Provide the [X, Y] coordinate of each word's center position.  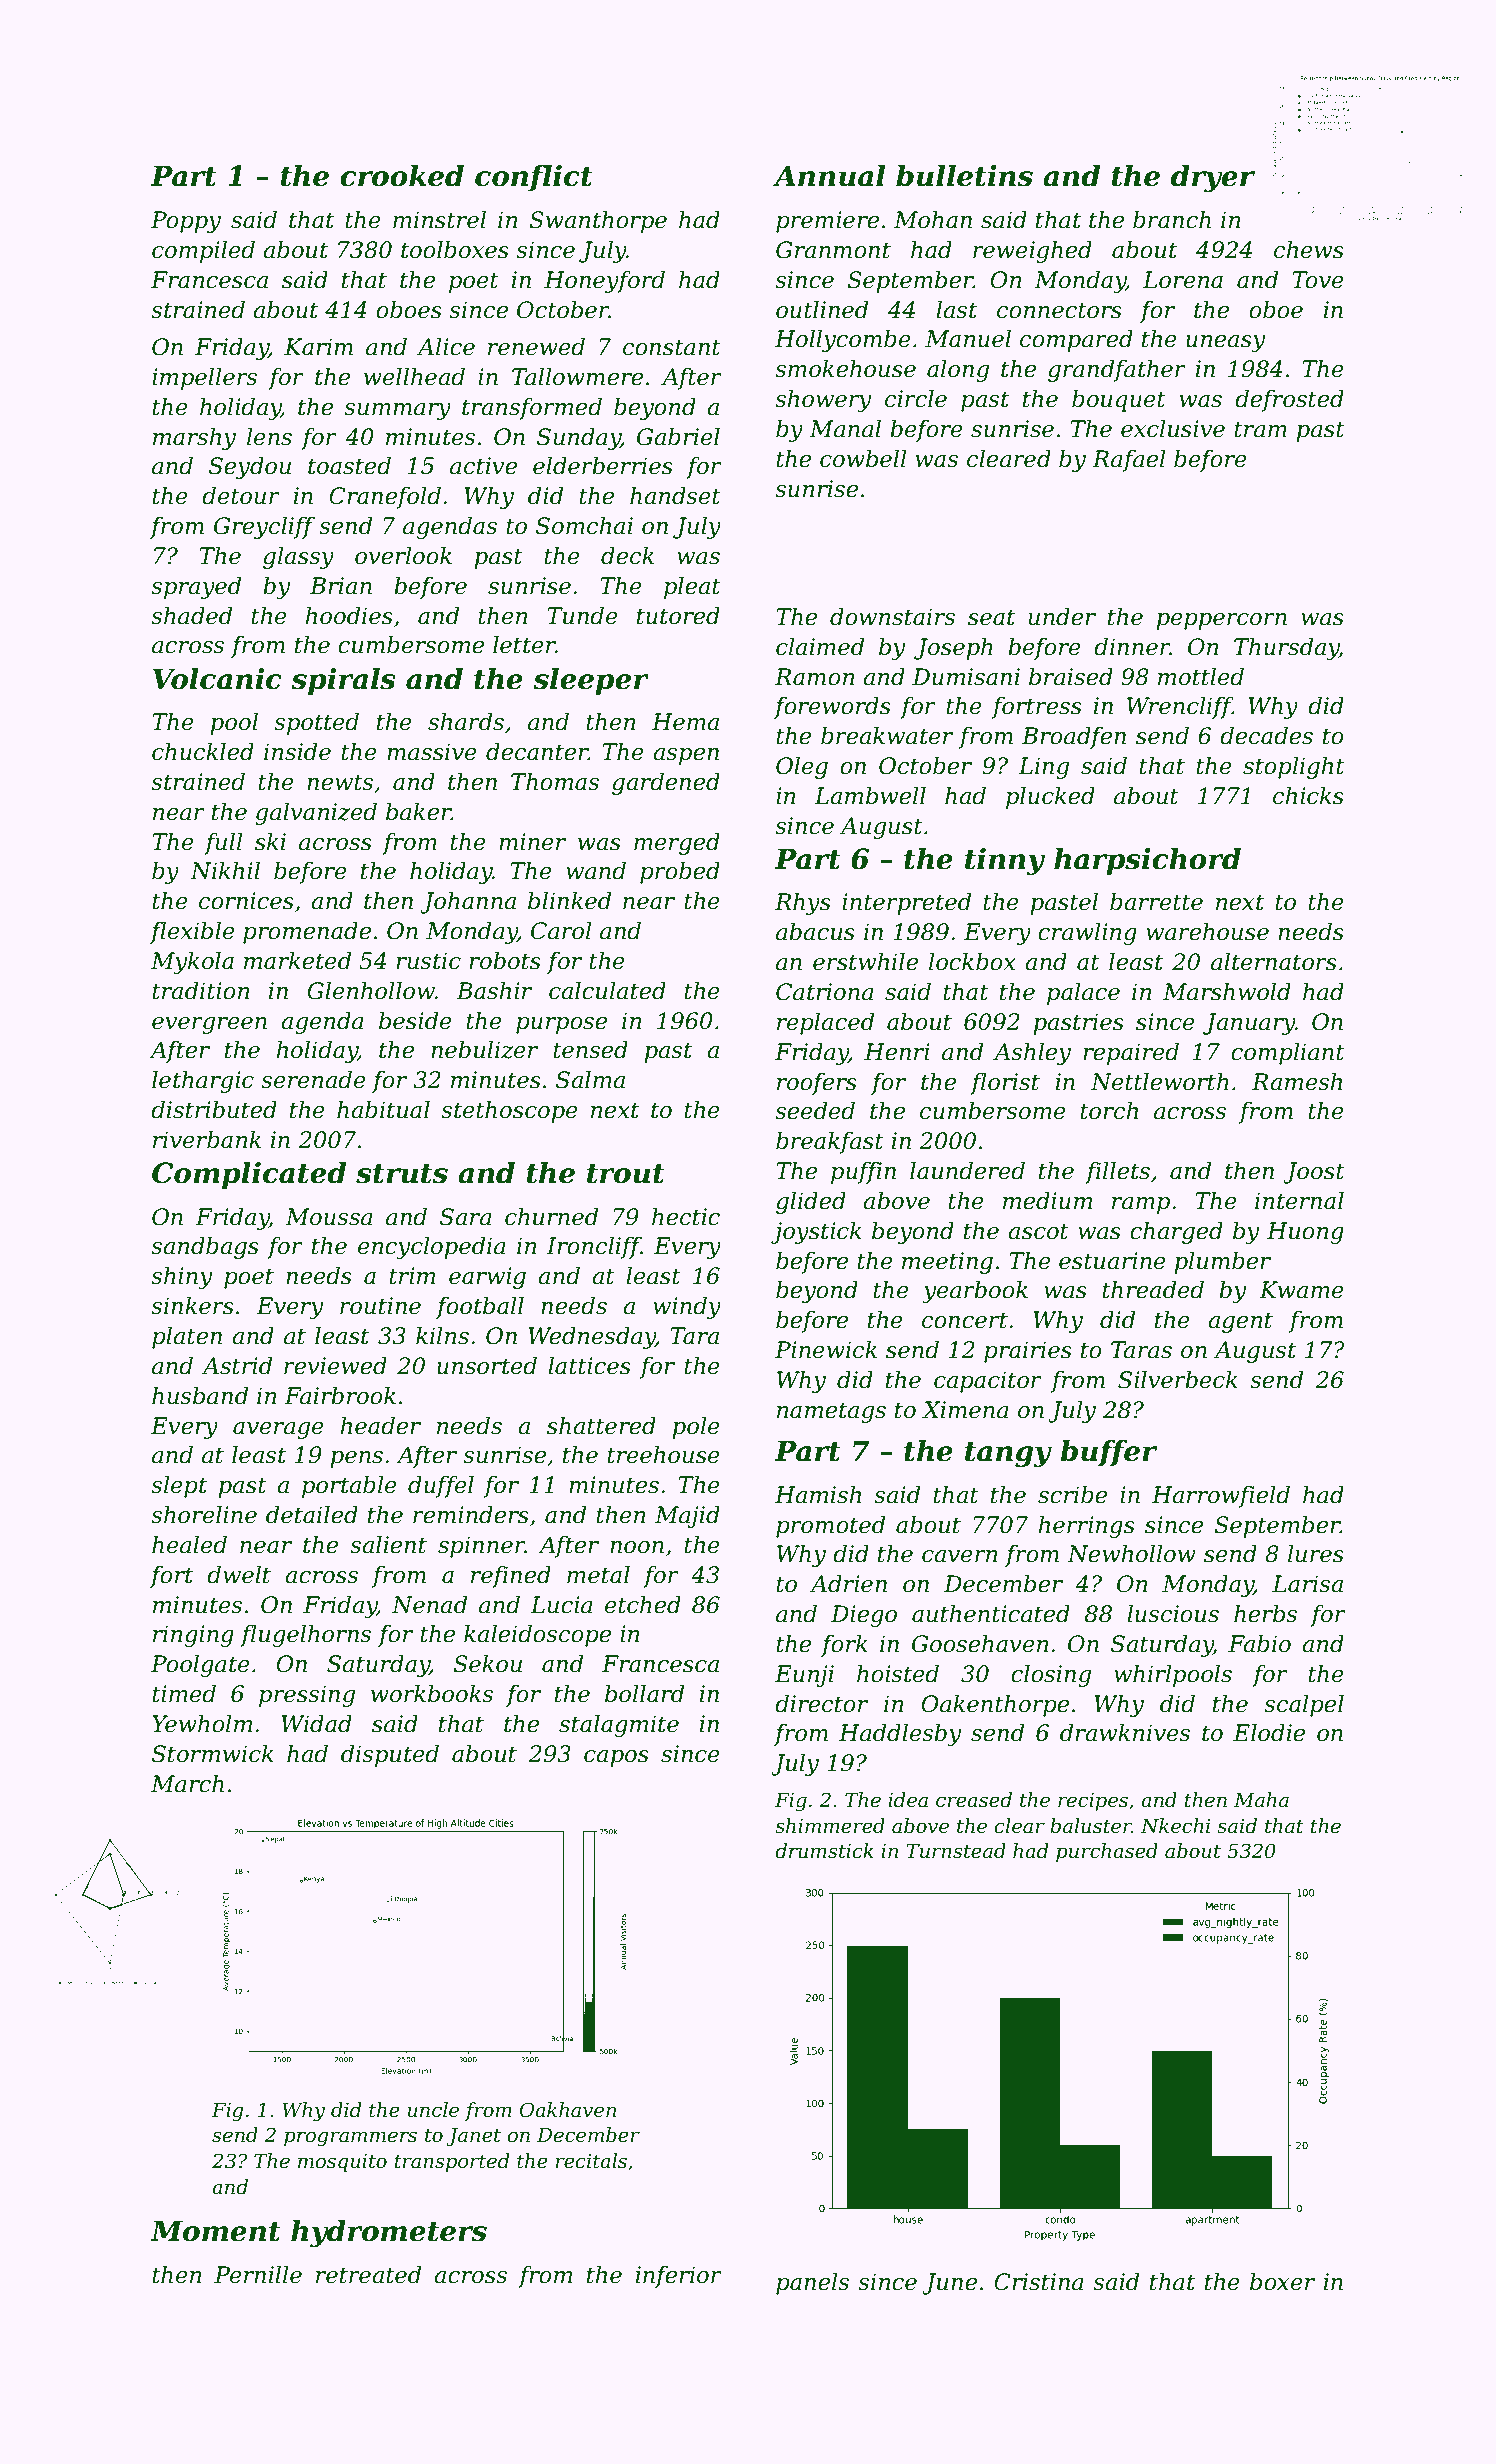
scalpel [1304, 1706]
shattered [601, 1426]
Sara [466, 1217]
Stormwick [213, 1754]
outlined [822, 310]
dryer [1213, 178]
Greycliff [264, 528]
